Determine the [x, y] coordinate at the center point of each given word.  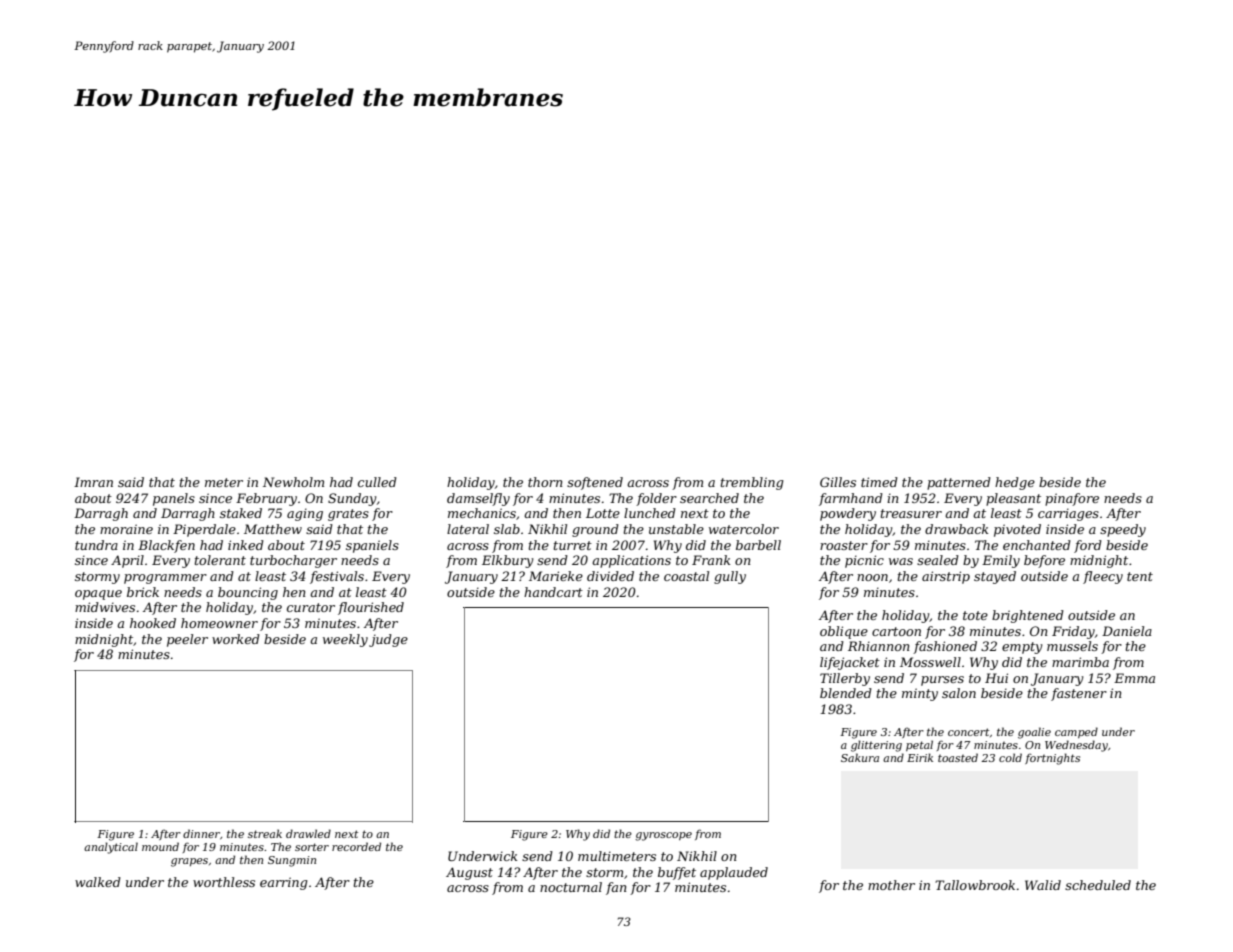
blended [846, 693]
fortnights [1052, 759]
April [127, 561]
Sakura [860, 757]
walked [98, 882]
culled [377, 482]
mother [891, 885]
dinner [201, 833]
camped [1076, 732]
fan [616, 888]
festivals [337, 577]
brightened [1028, 616]
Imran [93, 482]
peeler [187, 640]
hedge [1015, 483]
